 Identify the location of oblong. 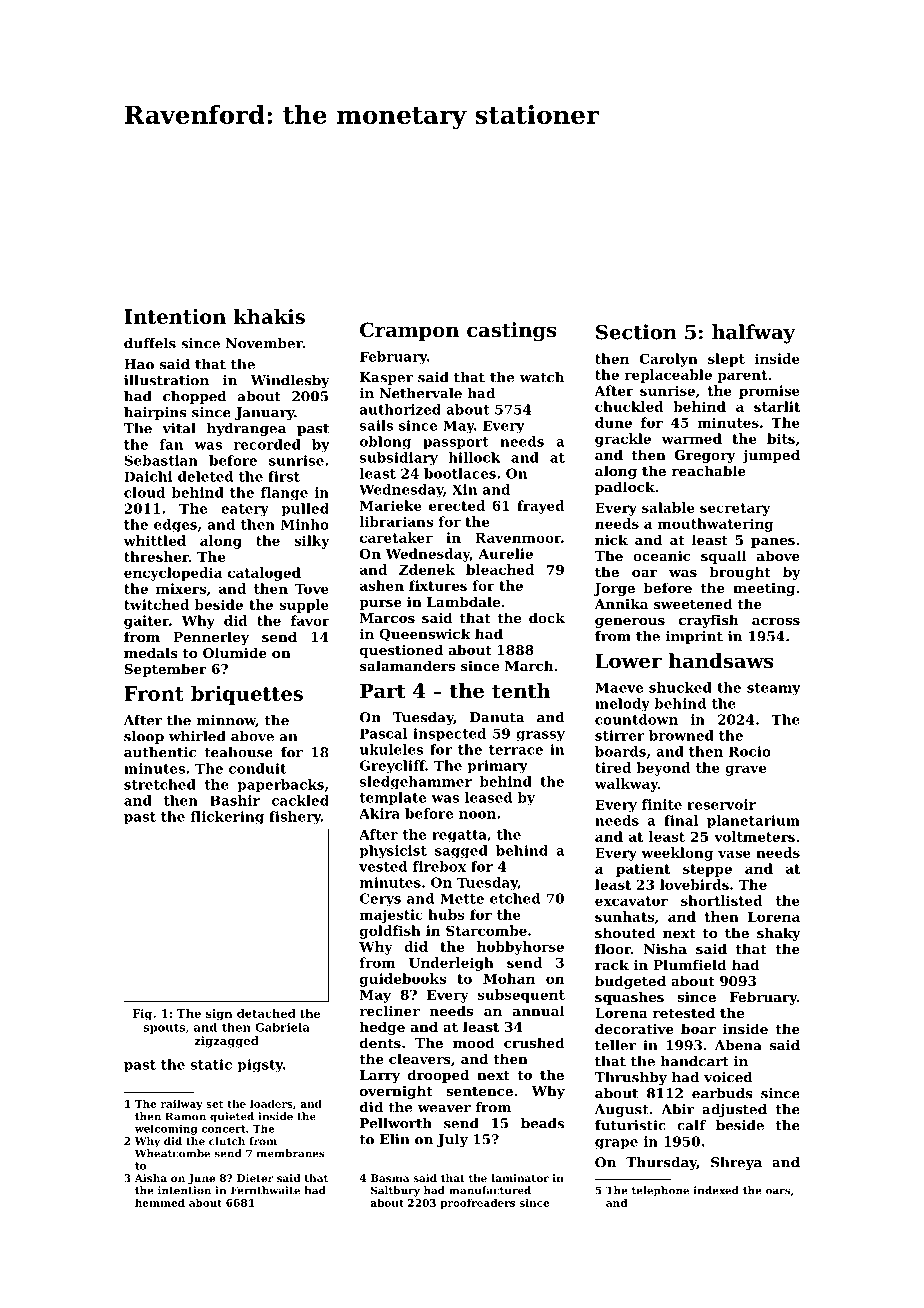
(385, 443).
